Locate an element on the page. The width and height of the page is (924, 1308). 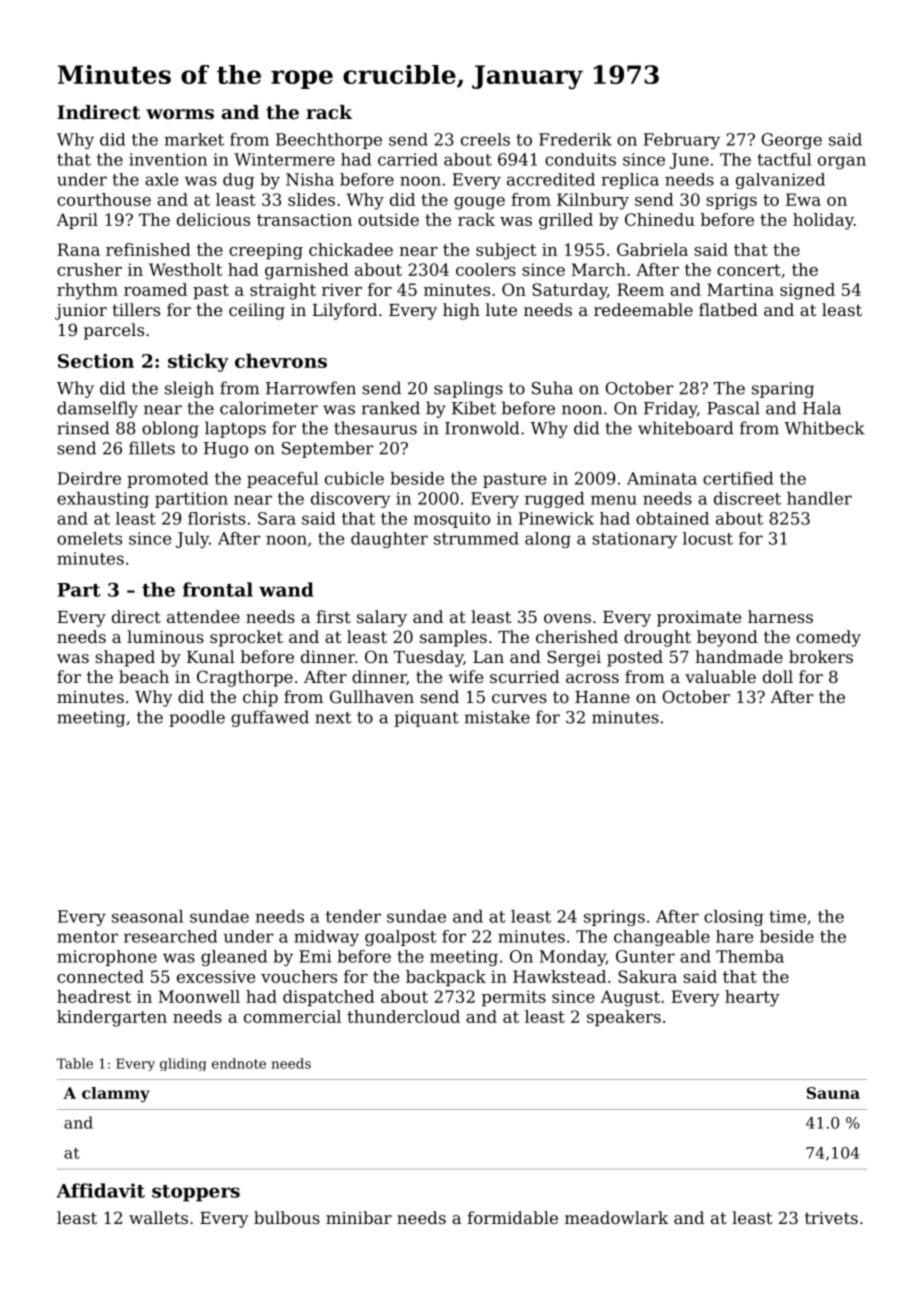
time is located at coordinates (787, 916).
